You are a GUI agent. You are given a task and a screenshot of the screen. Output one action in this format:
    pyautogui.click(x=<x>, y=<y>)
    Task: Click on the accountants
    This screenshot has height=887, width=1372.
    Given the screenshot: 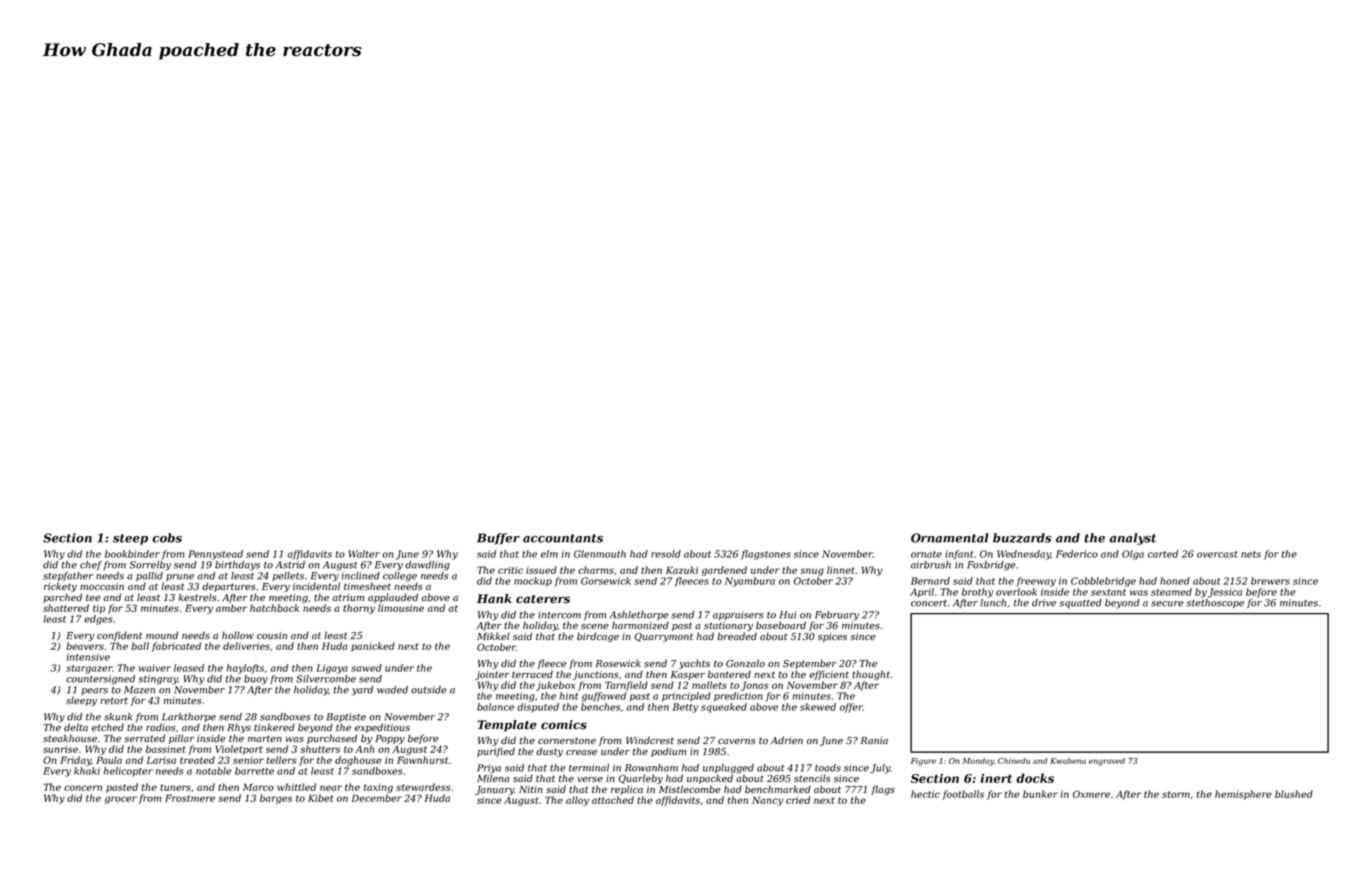 What is the action you would take?
    pyautogui.click(x=563, y=538)
